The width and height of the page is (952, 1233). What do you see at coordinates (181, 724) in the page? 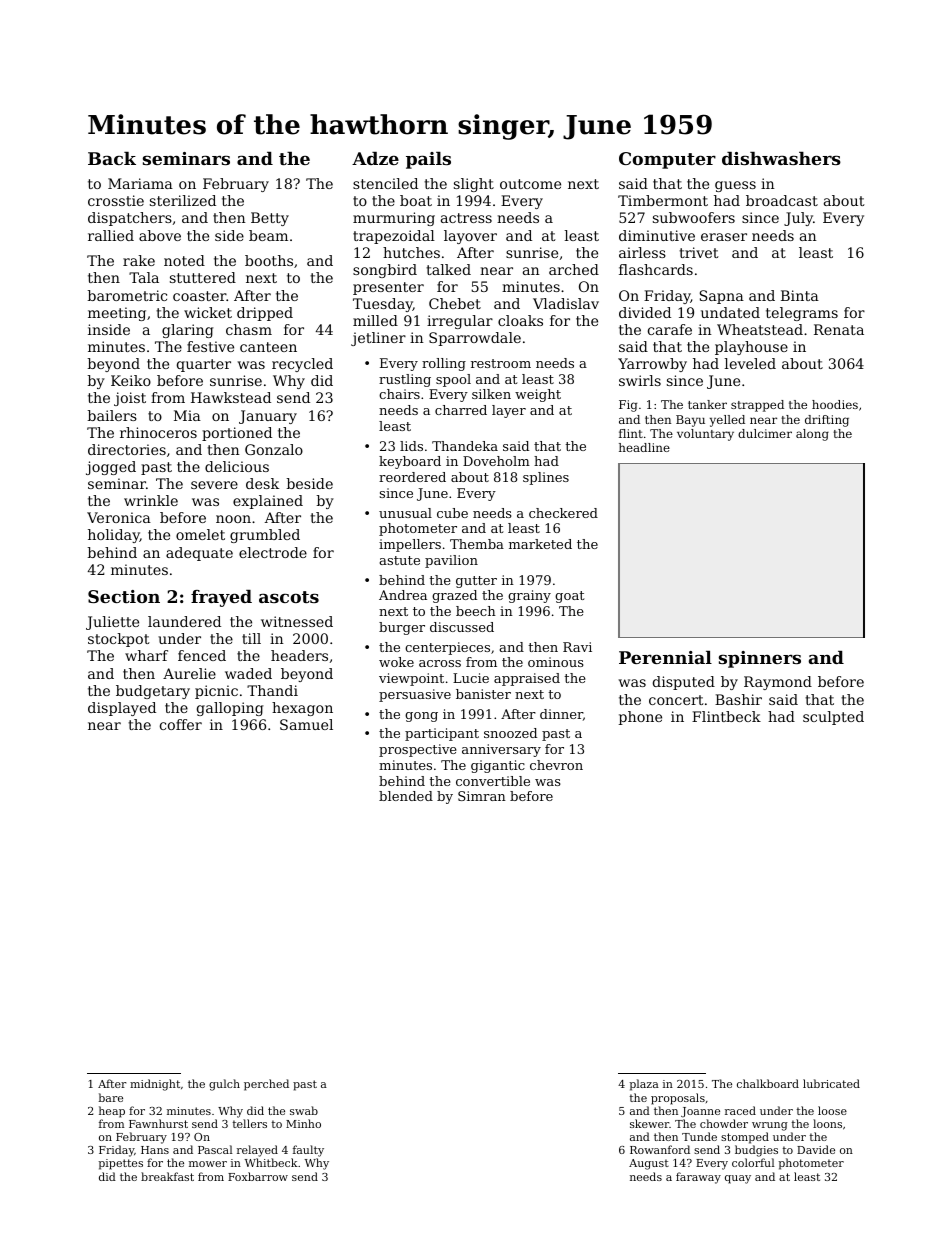
I see `coffer` at bounding box center [181, 724].
